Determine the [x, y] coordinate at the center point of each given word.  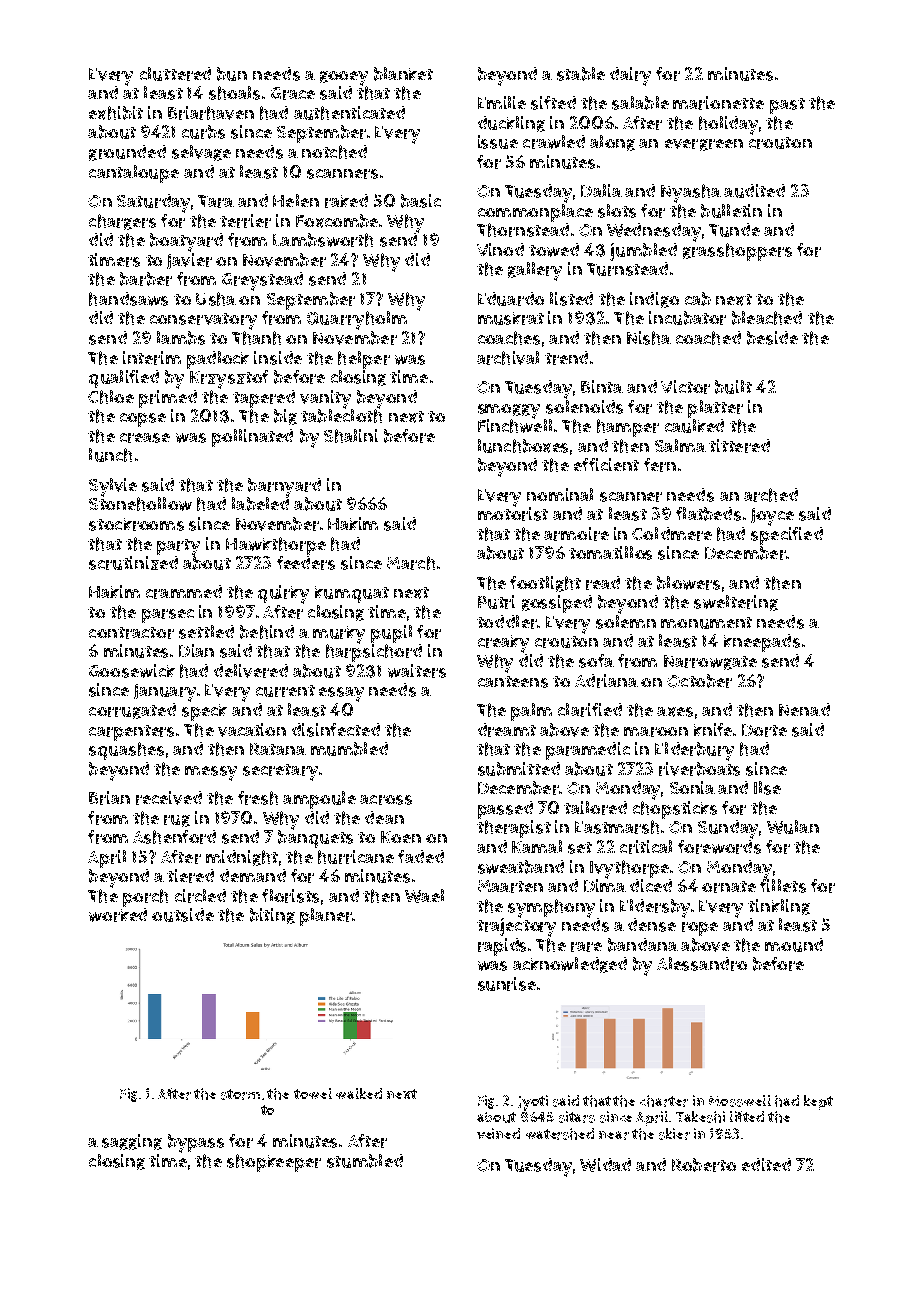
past [787, 106]
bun [232, 74]
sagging [132, 1142]
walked [359, 1093]
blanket [403, 74]
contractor [131, 633]
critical [646, 847]
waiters [417, 671]
